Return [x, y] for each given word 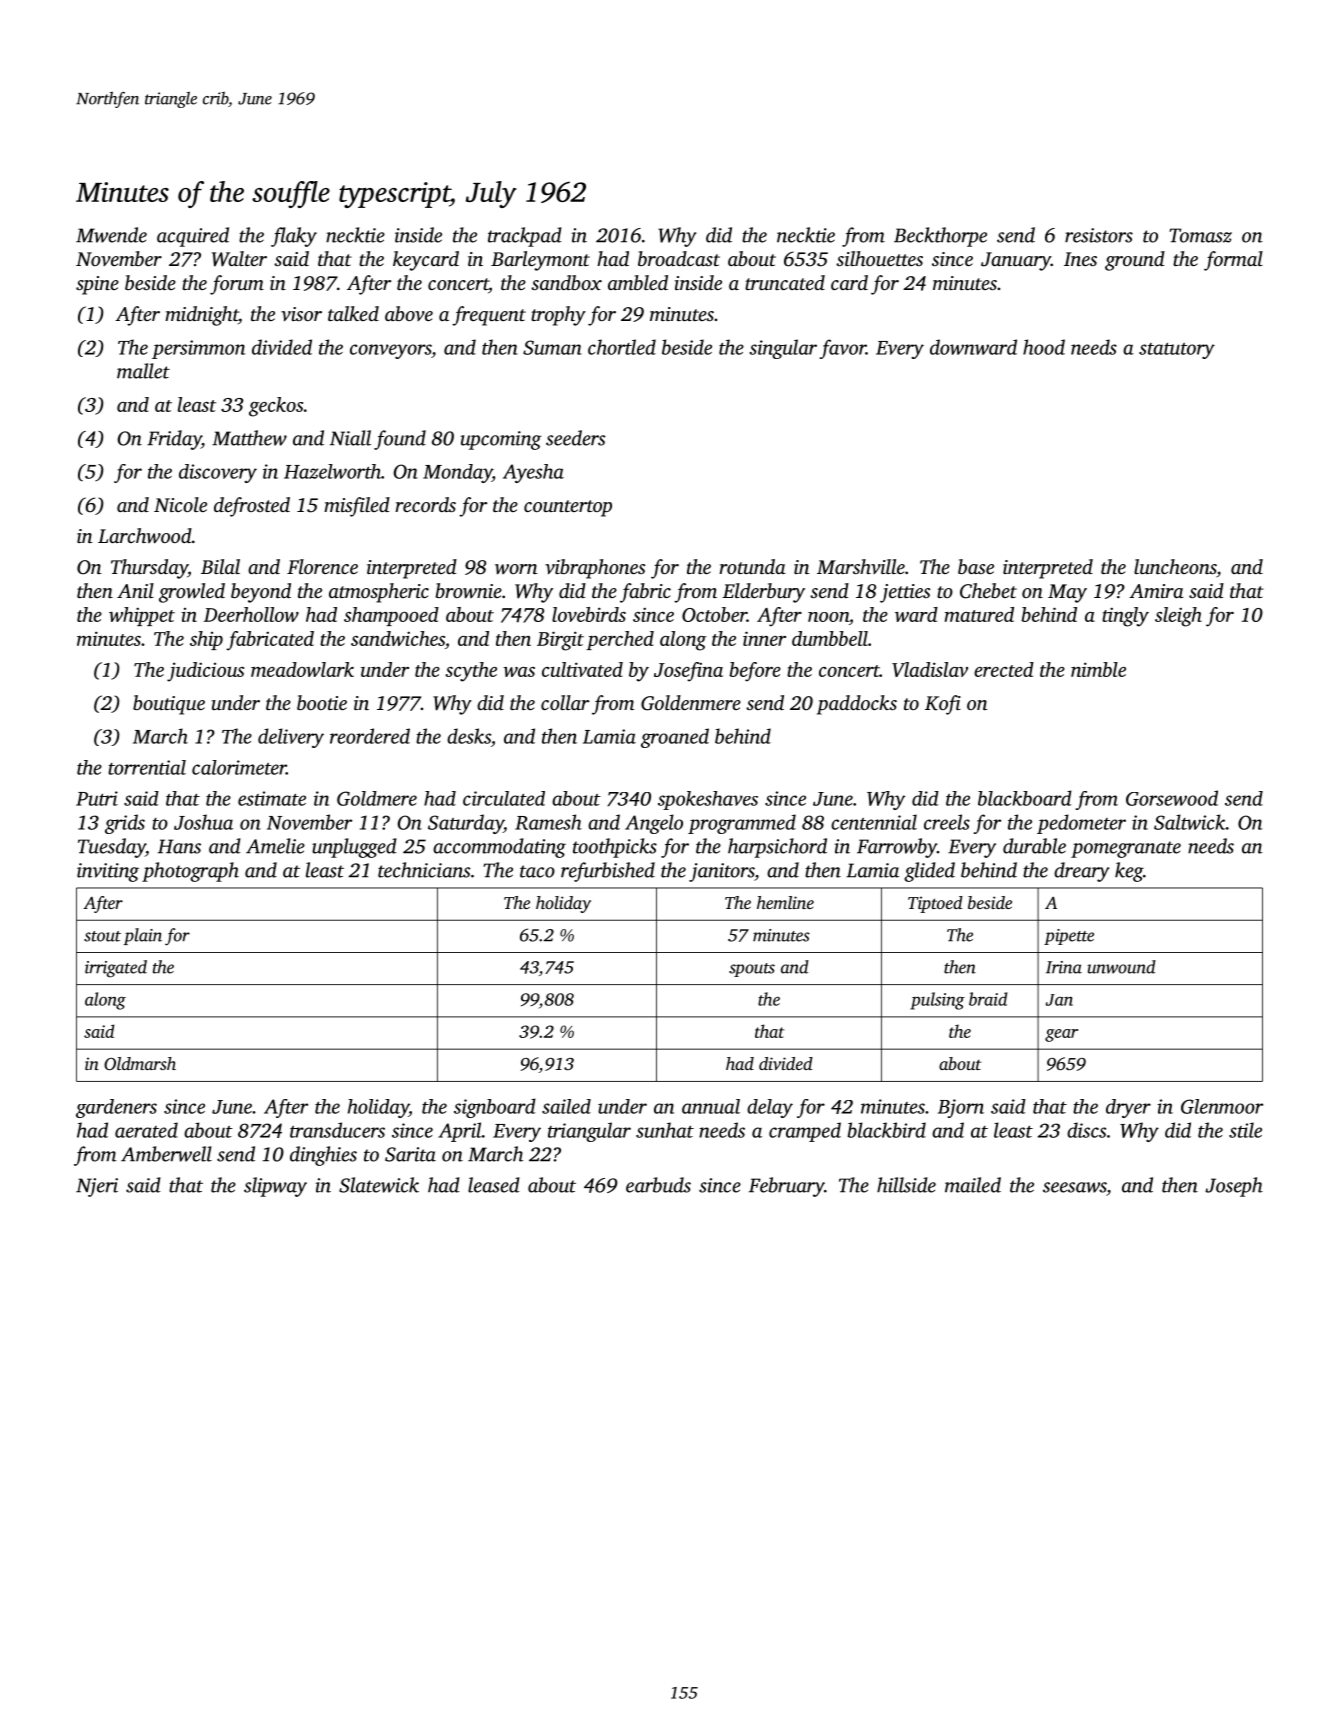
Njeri [97, 1187]
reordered [370, 736]
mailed [973, 1185]
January [1016, 261]
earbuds [658, 1185]
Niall [350, 438]
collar [565, 702]
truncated [785, 282]
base [976, 566]
